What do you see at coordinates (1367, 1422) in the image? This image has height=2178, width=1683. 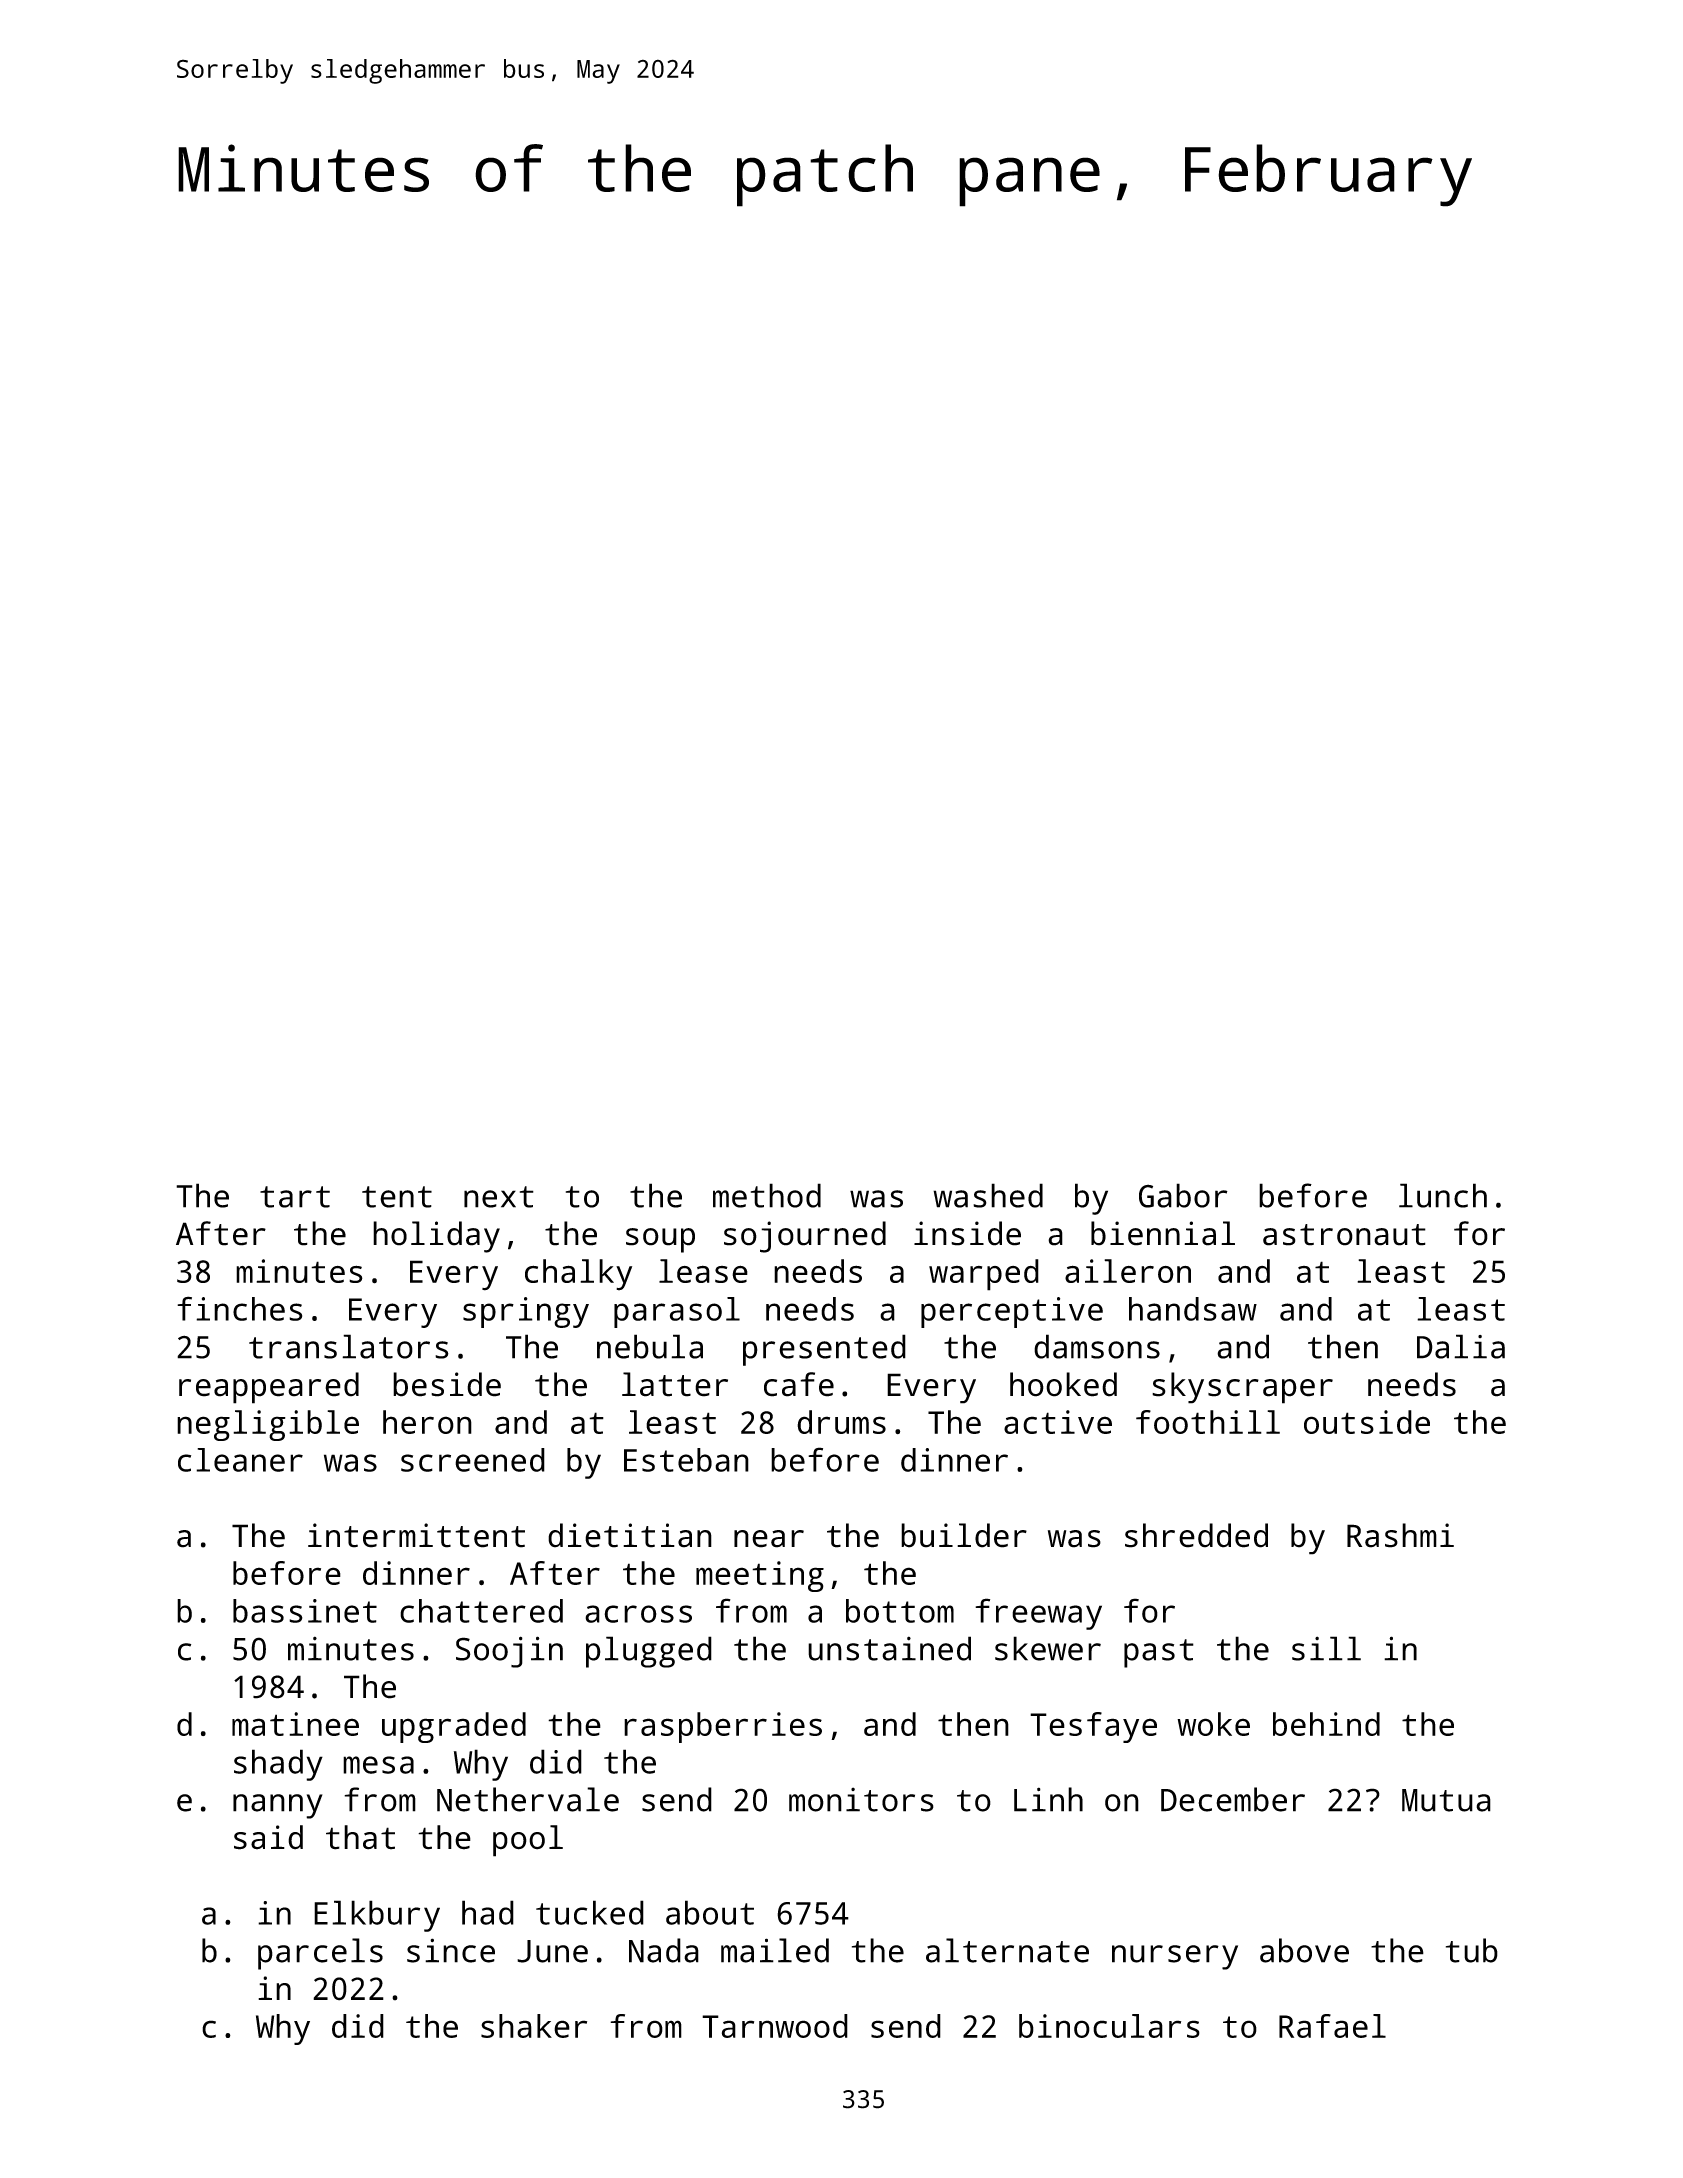 I see `outside` at bounding box center [1367, 1422].
